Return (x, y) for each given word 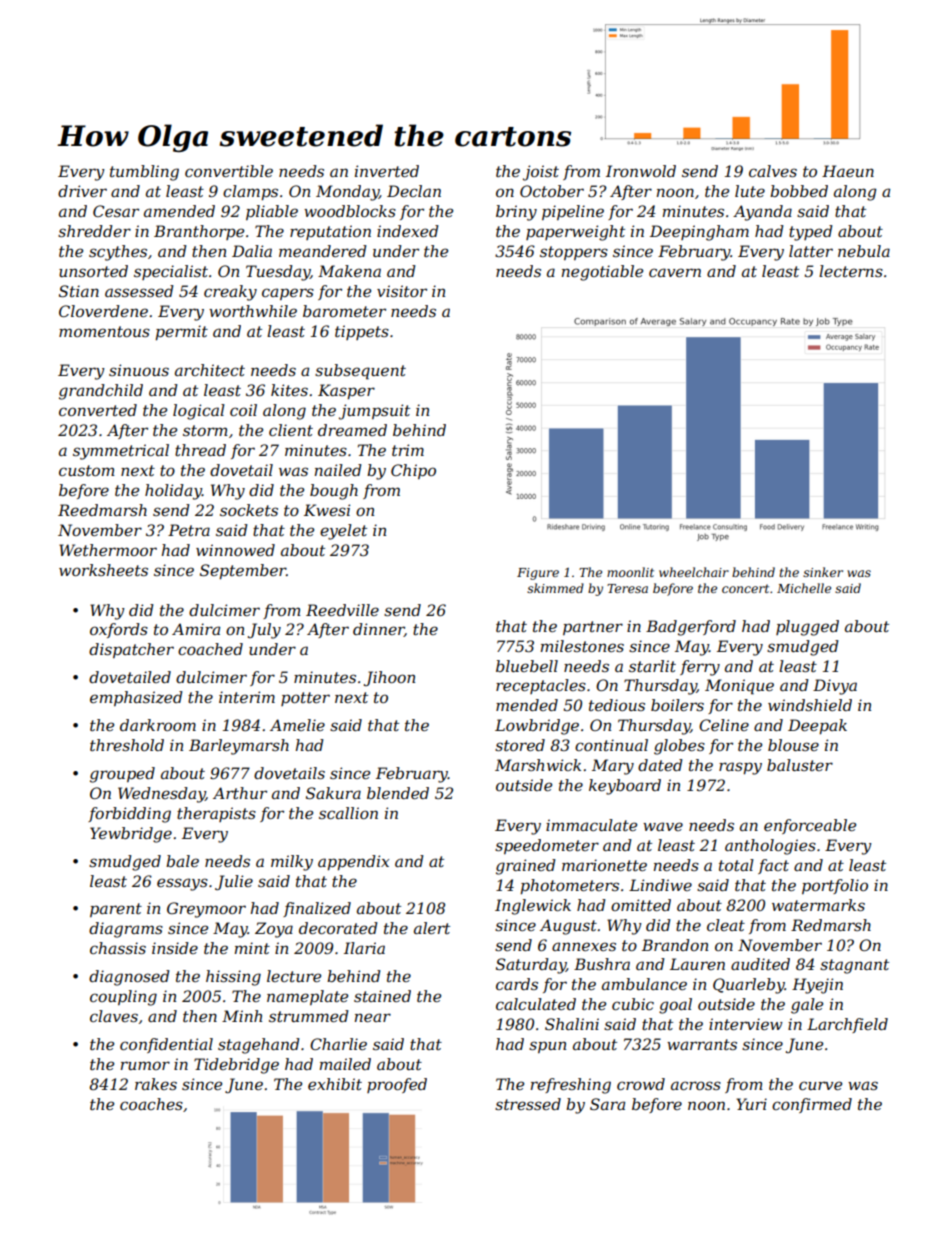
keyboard (625, 787)
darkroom (158, 725)
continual (611, 745)
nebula (864, 251)
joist (541, 173)
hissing (233, 978)
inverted (387, 171)
